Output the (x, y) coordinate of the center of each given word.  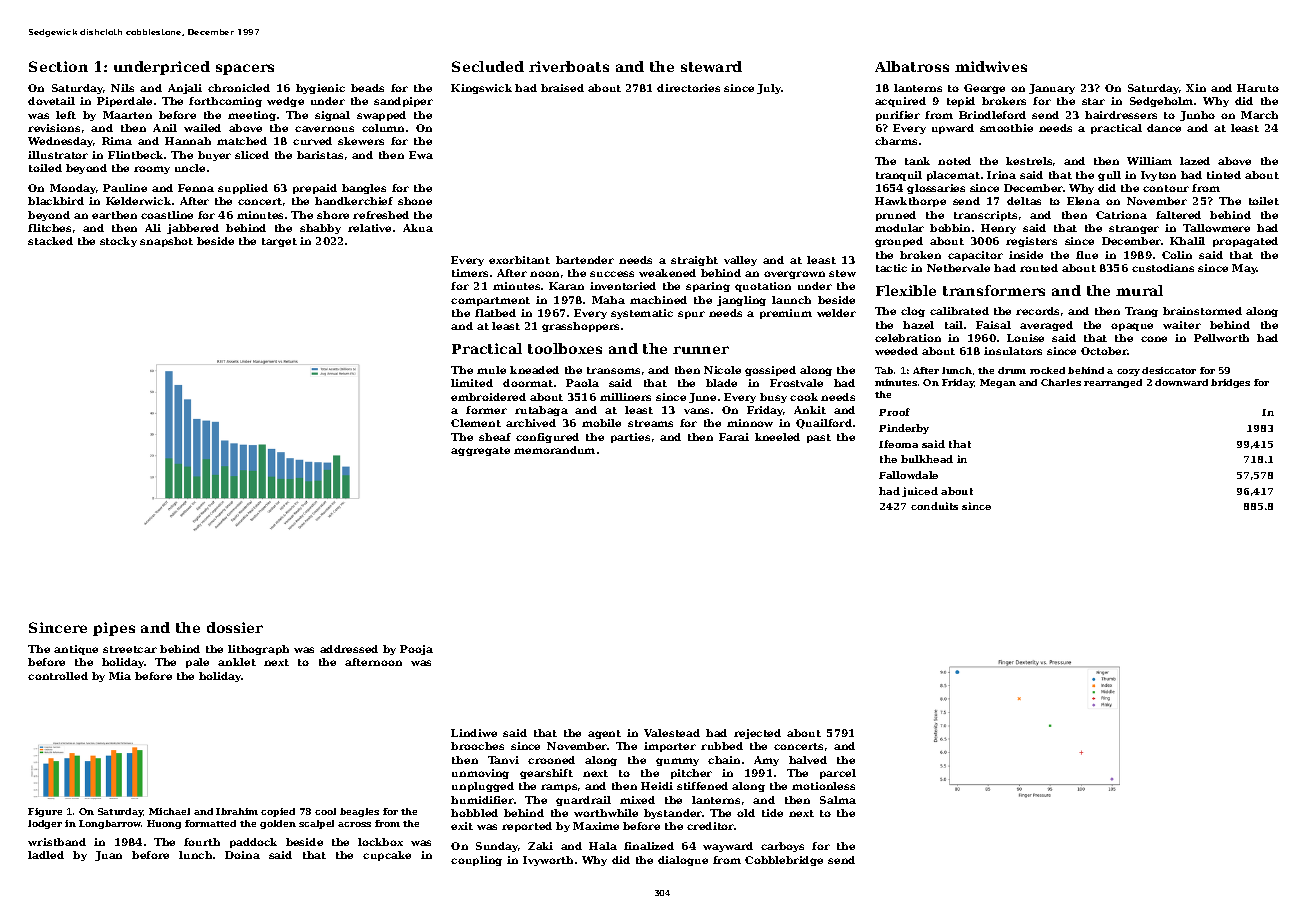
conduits (934, 506)
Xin (1196, 88)
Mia (120, 676)
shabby (320, 229)
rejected (757, 734)
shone (415, 201)
